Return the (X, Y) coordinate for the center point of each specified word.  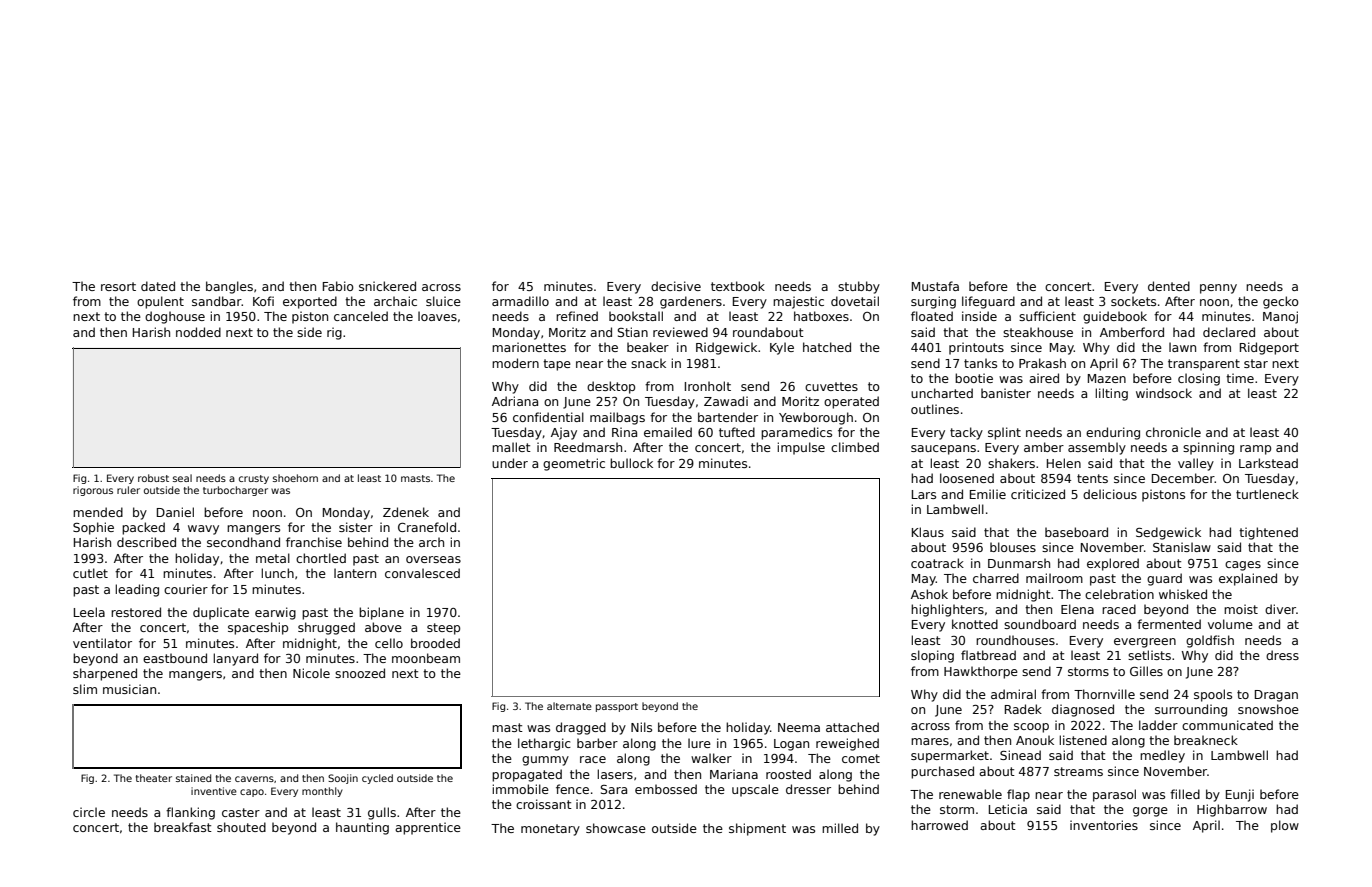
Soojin (343, 779)
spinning (1208, 448)
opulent (160, 302)
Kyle (782, 348)
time (1240, 378)
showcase (616, 828)
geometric (574, 464)
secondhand (243, 542)
